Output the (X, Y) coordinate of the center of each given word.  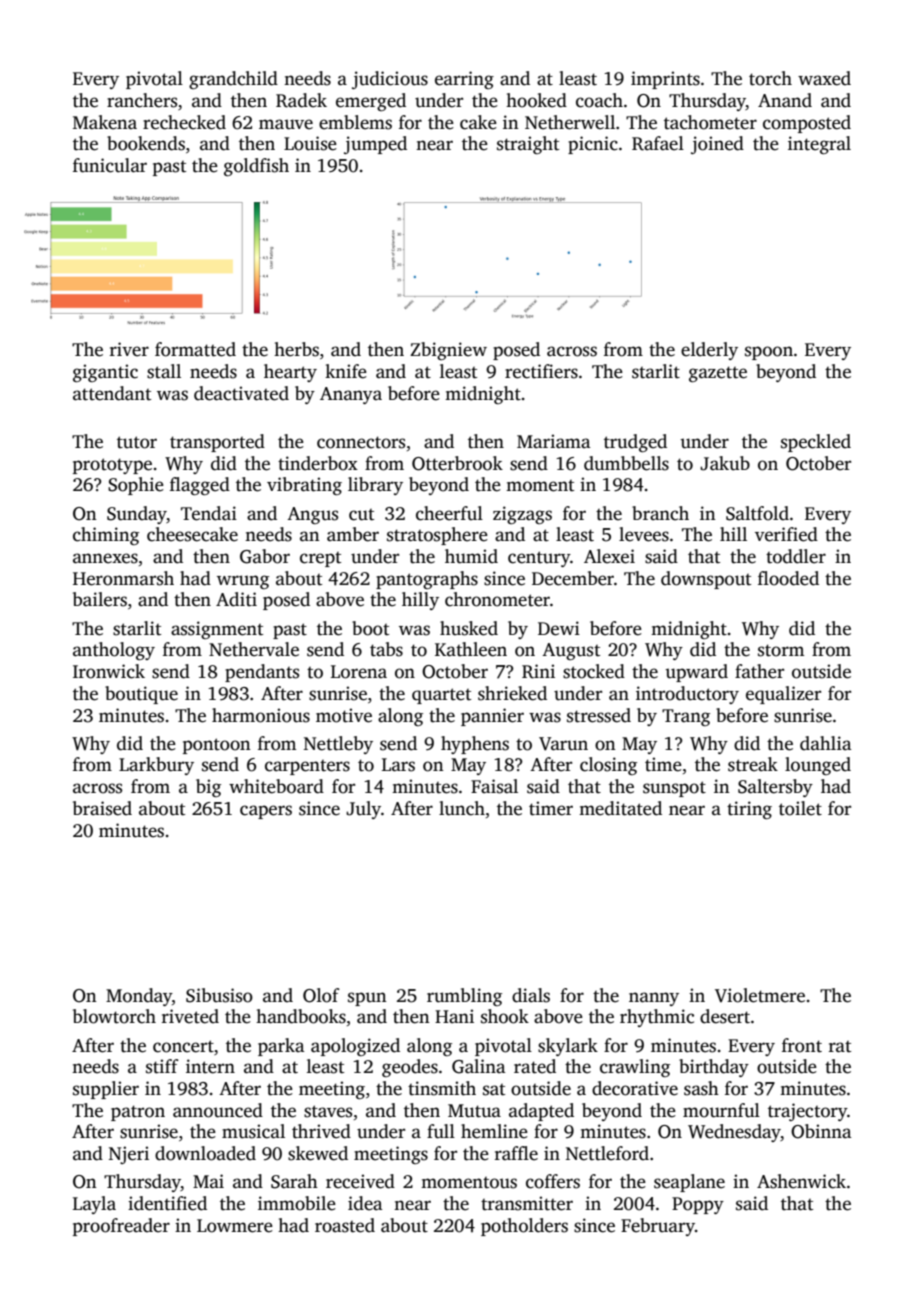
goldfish (256, 167)
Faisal (494, 786)
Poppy (698, 1205)
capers (266, 812)
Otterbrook (457, 463)
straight (528, 145)
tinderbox (318, 463)
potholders (524, 1227)
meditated (620, 808)
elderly (709, 351)
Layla (94, 1205)
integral (819, 145)
